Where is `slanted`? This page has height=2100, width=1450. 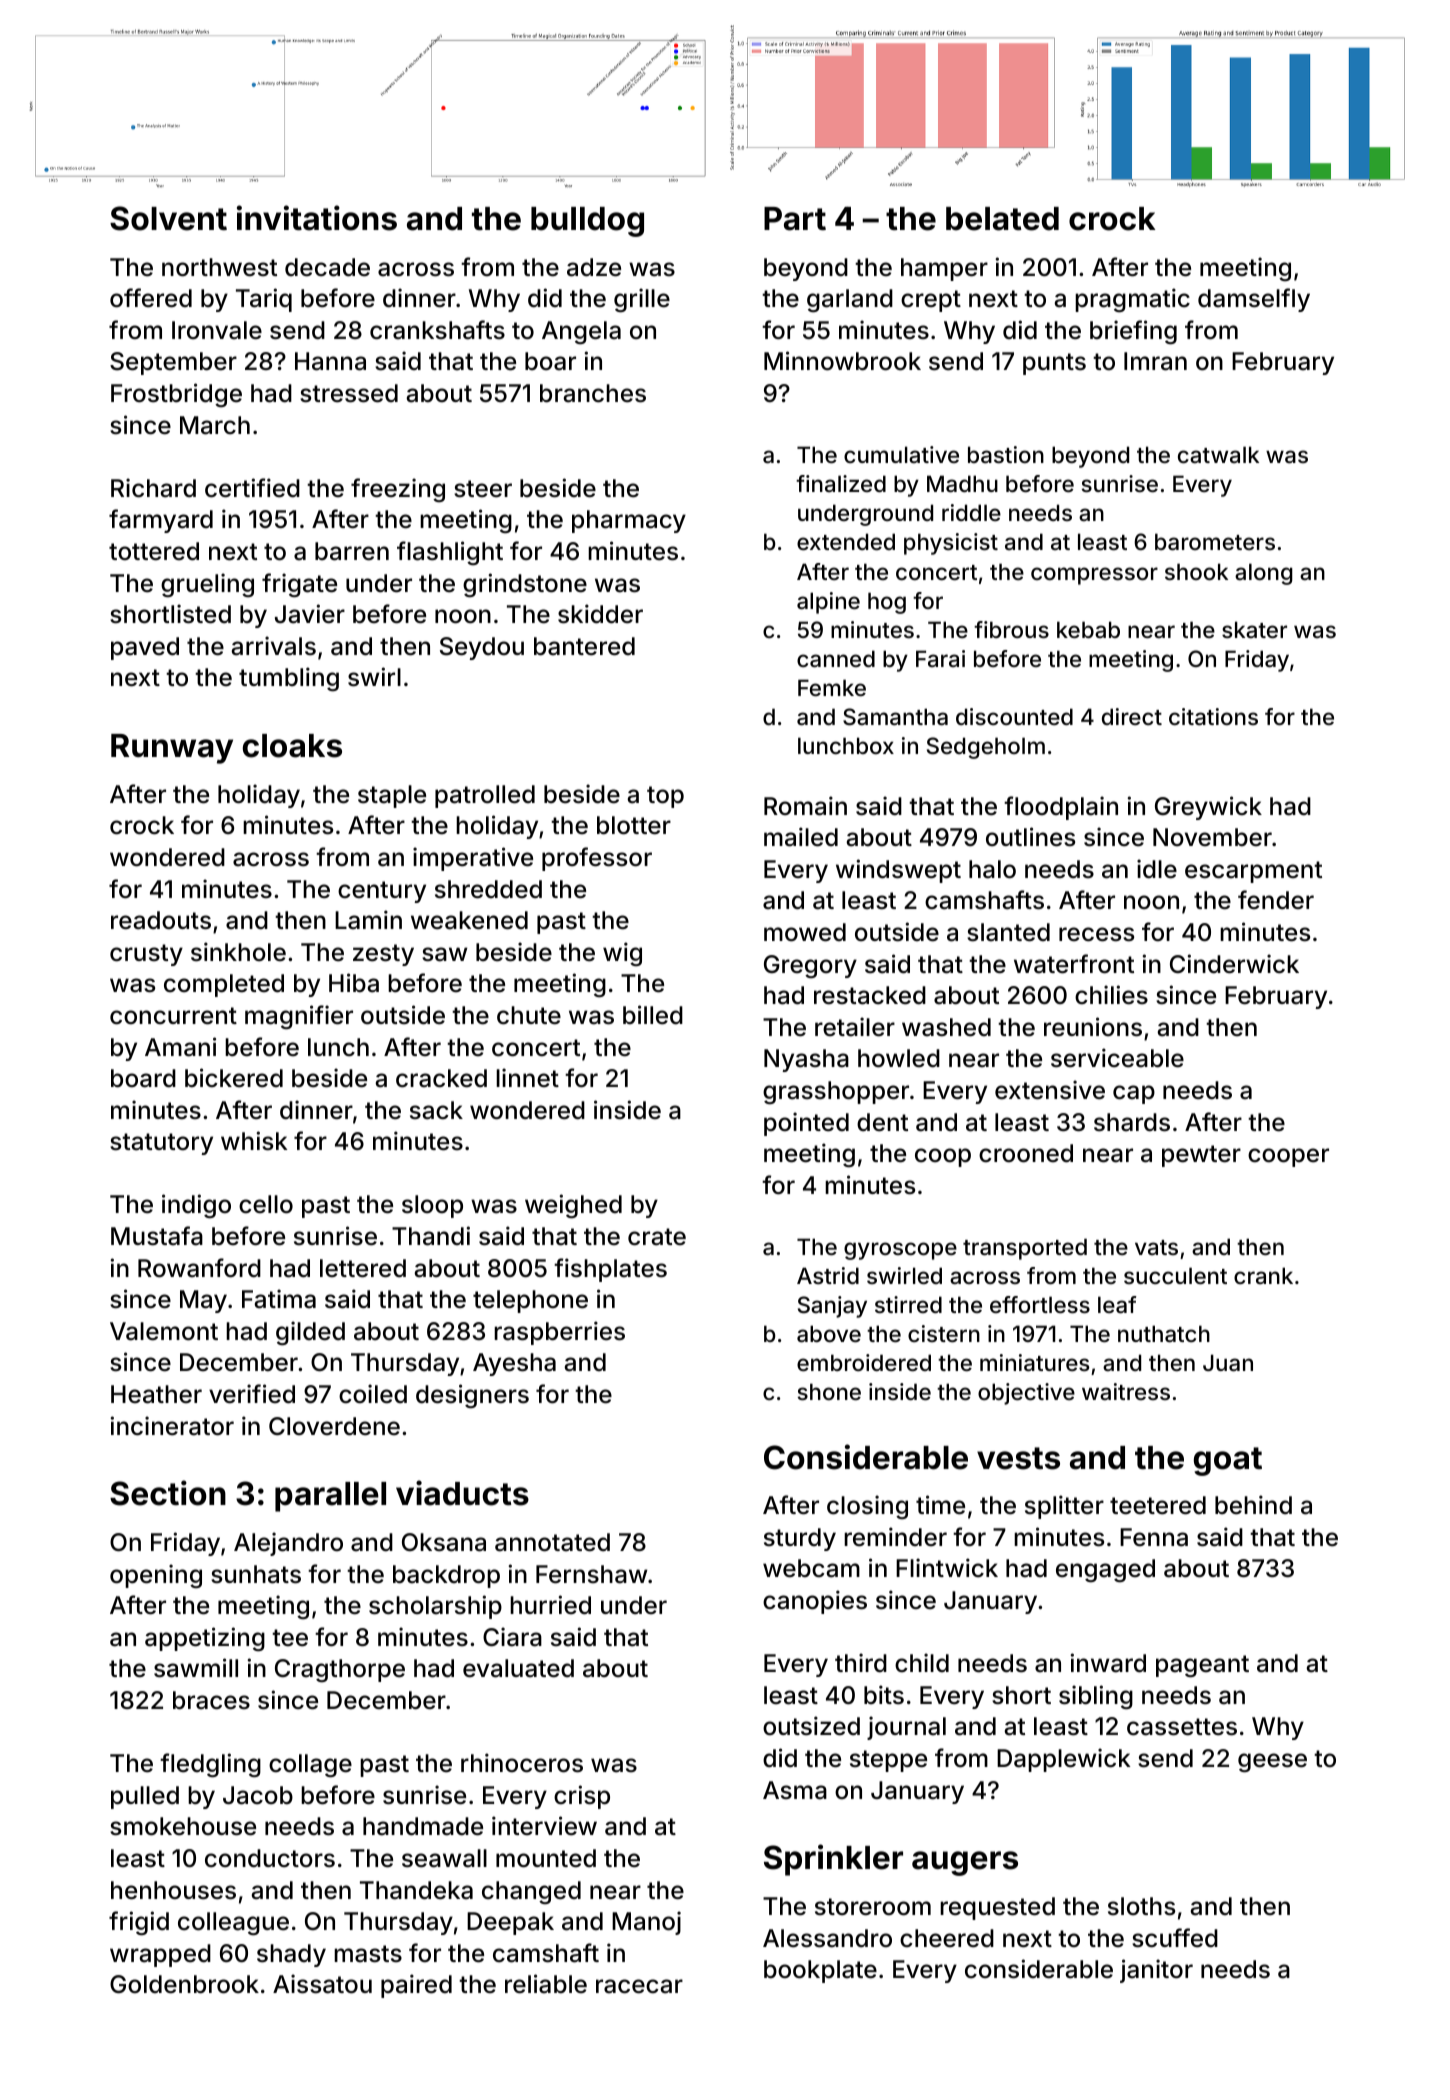
slanted is located at coordinates (1008, 932).
